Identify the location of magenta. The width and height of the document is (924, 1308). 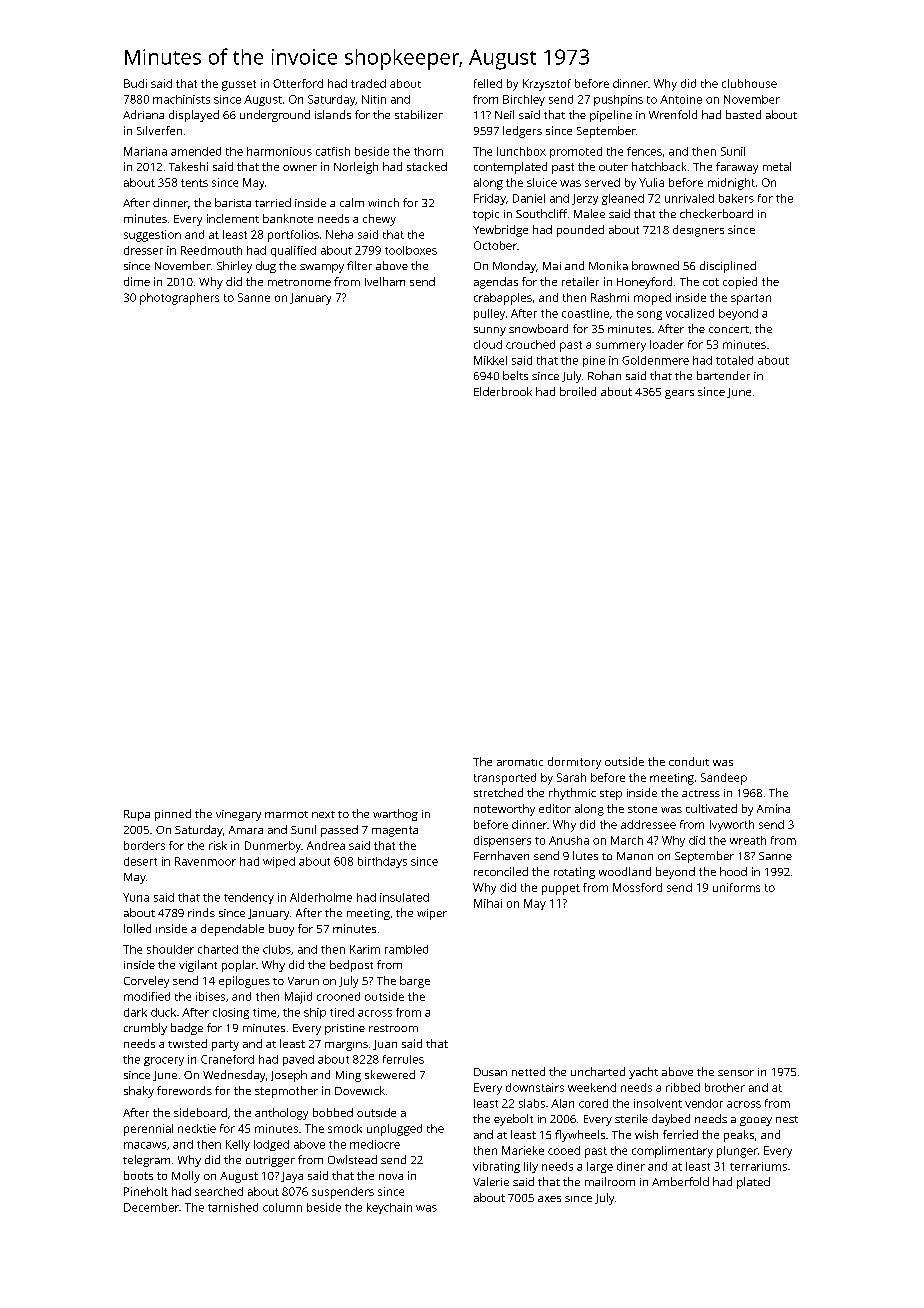
(395, 831).
